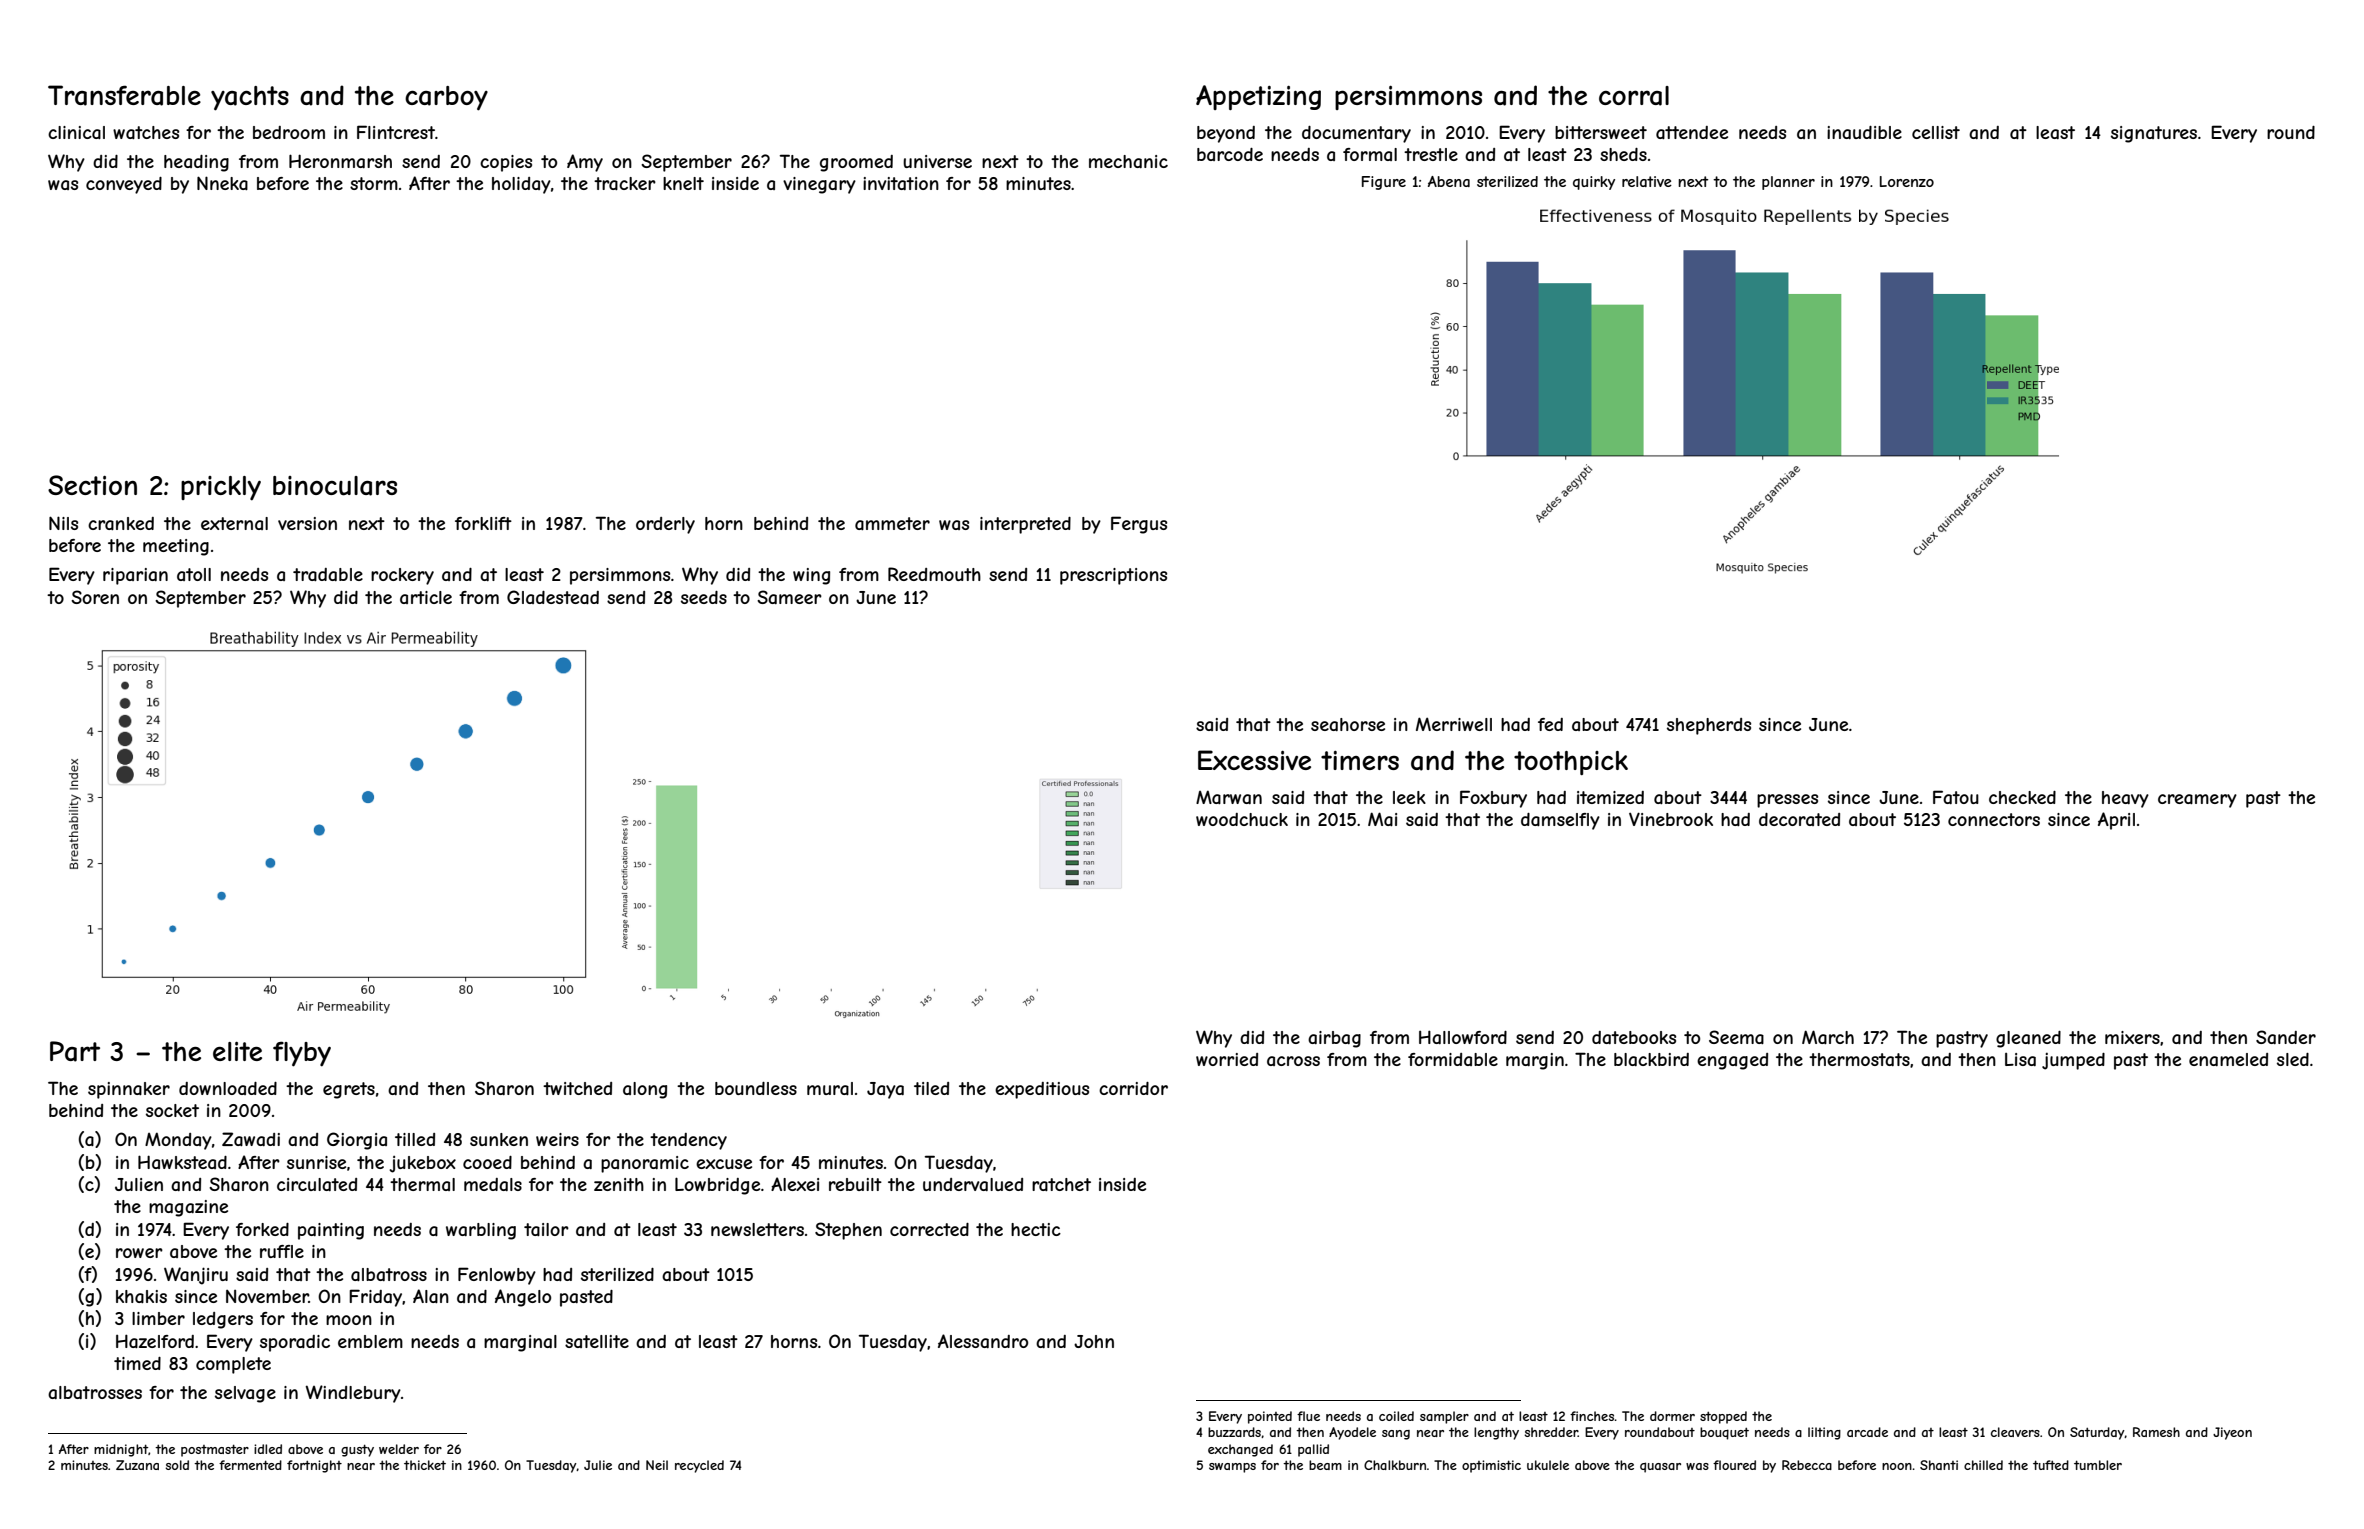  I want to click on Jaya, so click(885, 1090).
